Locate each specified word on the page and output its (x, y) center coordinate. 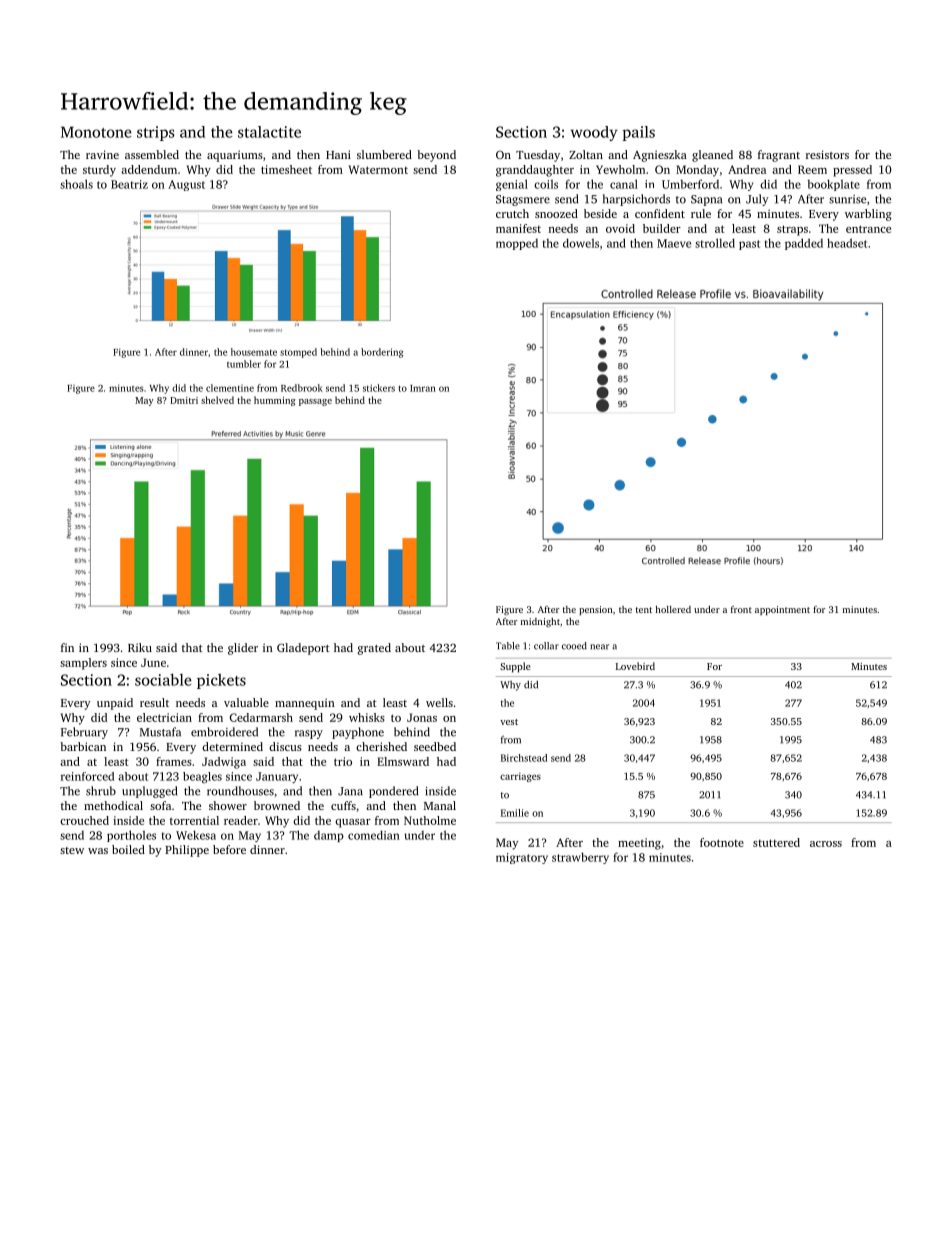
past (749, 245)
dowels (581, 243)
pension (596, 610)
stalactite (269, 132)
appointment (782, 610)
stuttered (776, 842)
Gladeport (303, 649)
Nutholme (430, 820)
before (229, 849)
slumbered (384, 154)
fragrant (779, 156)
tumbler (244, 364)
